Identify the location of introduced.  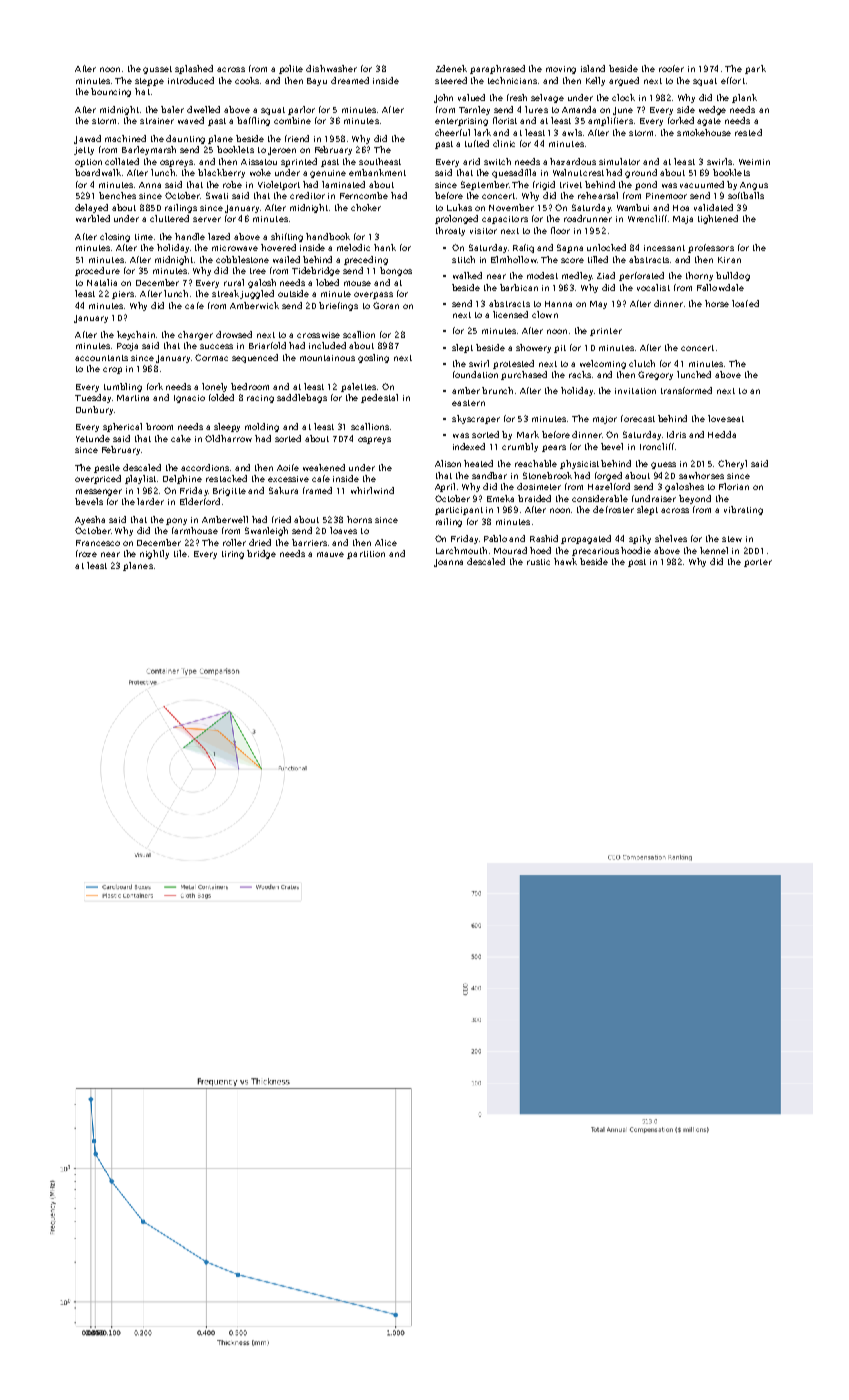
(191, 80).
